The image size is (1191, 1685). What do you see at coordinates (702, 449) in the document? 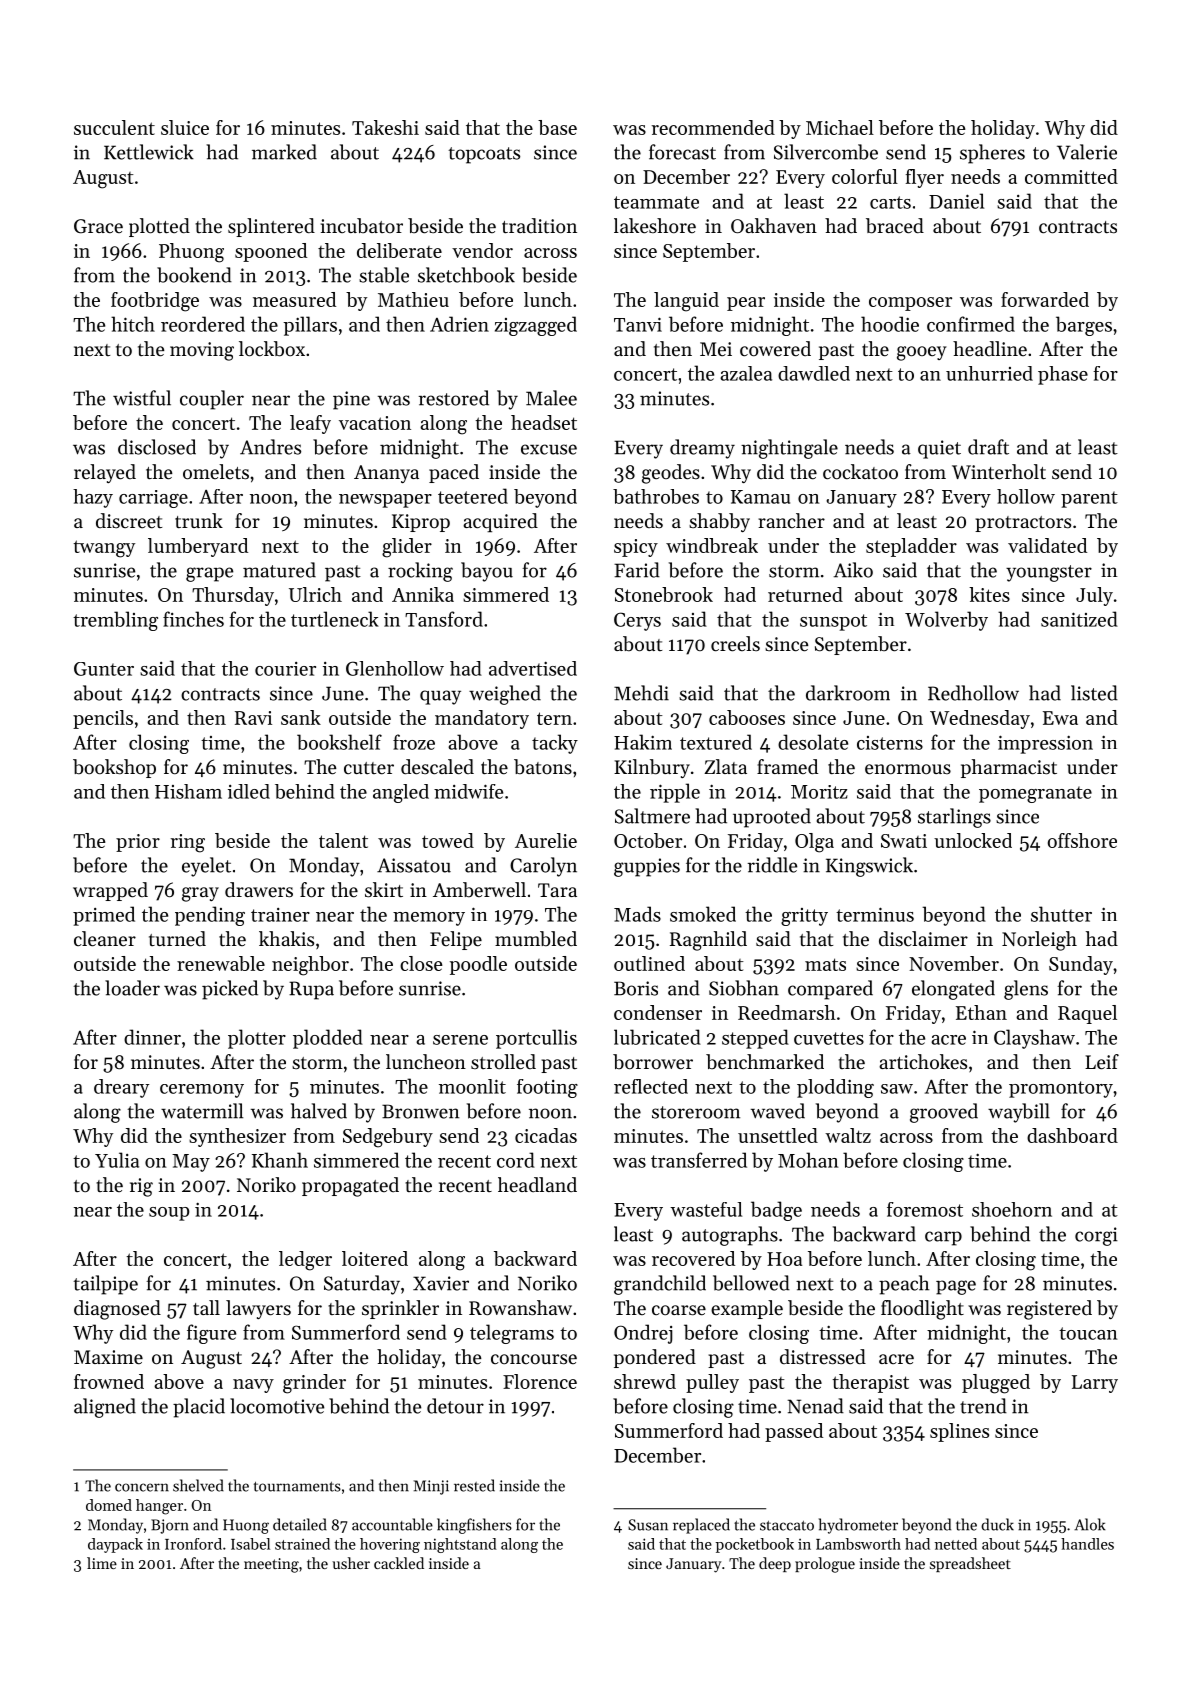
I see `dreamy` at bounding box center [702, 449].
